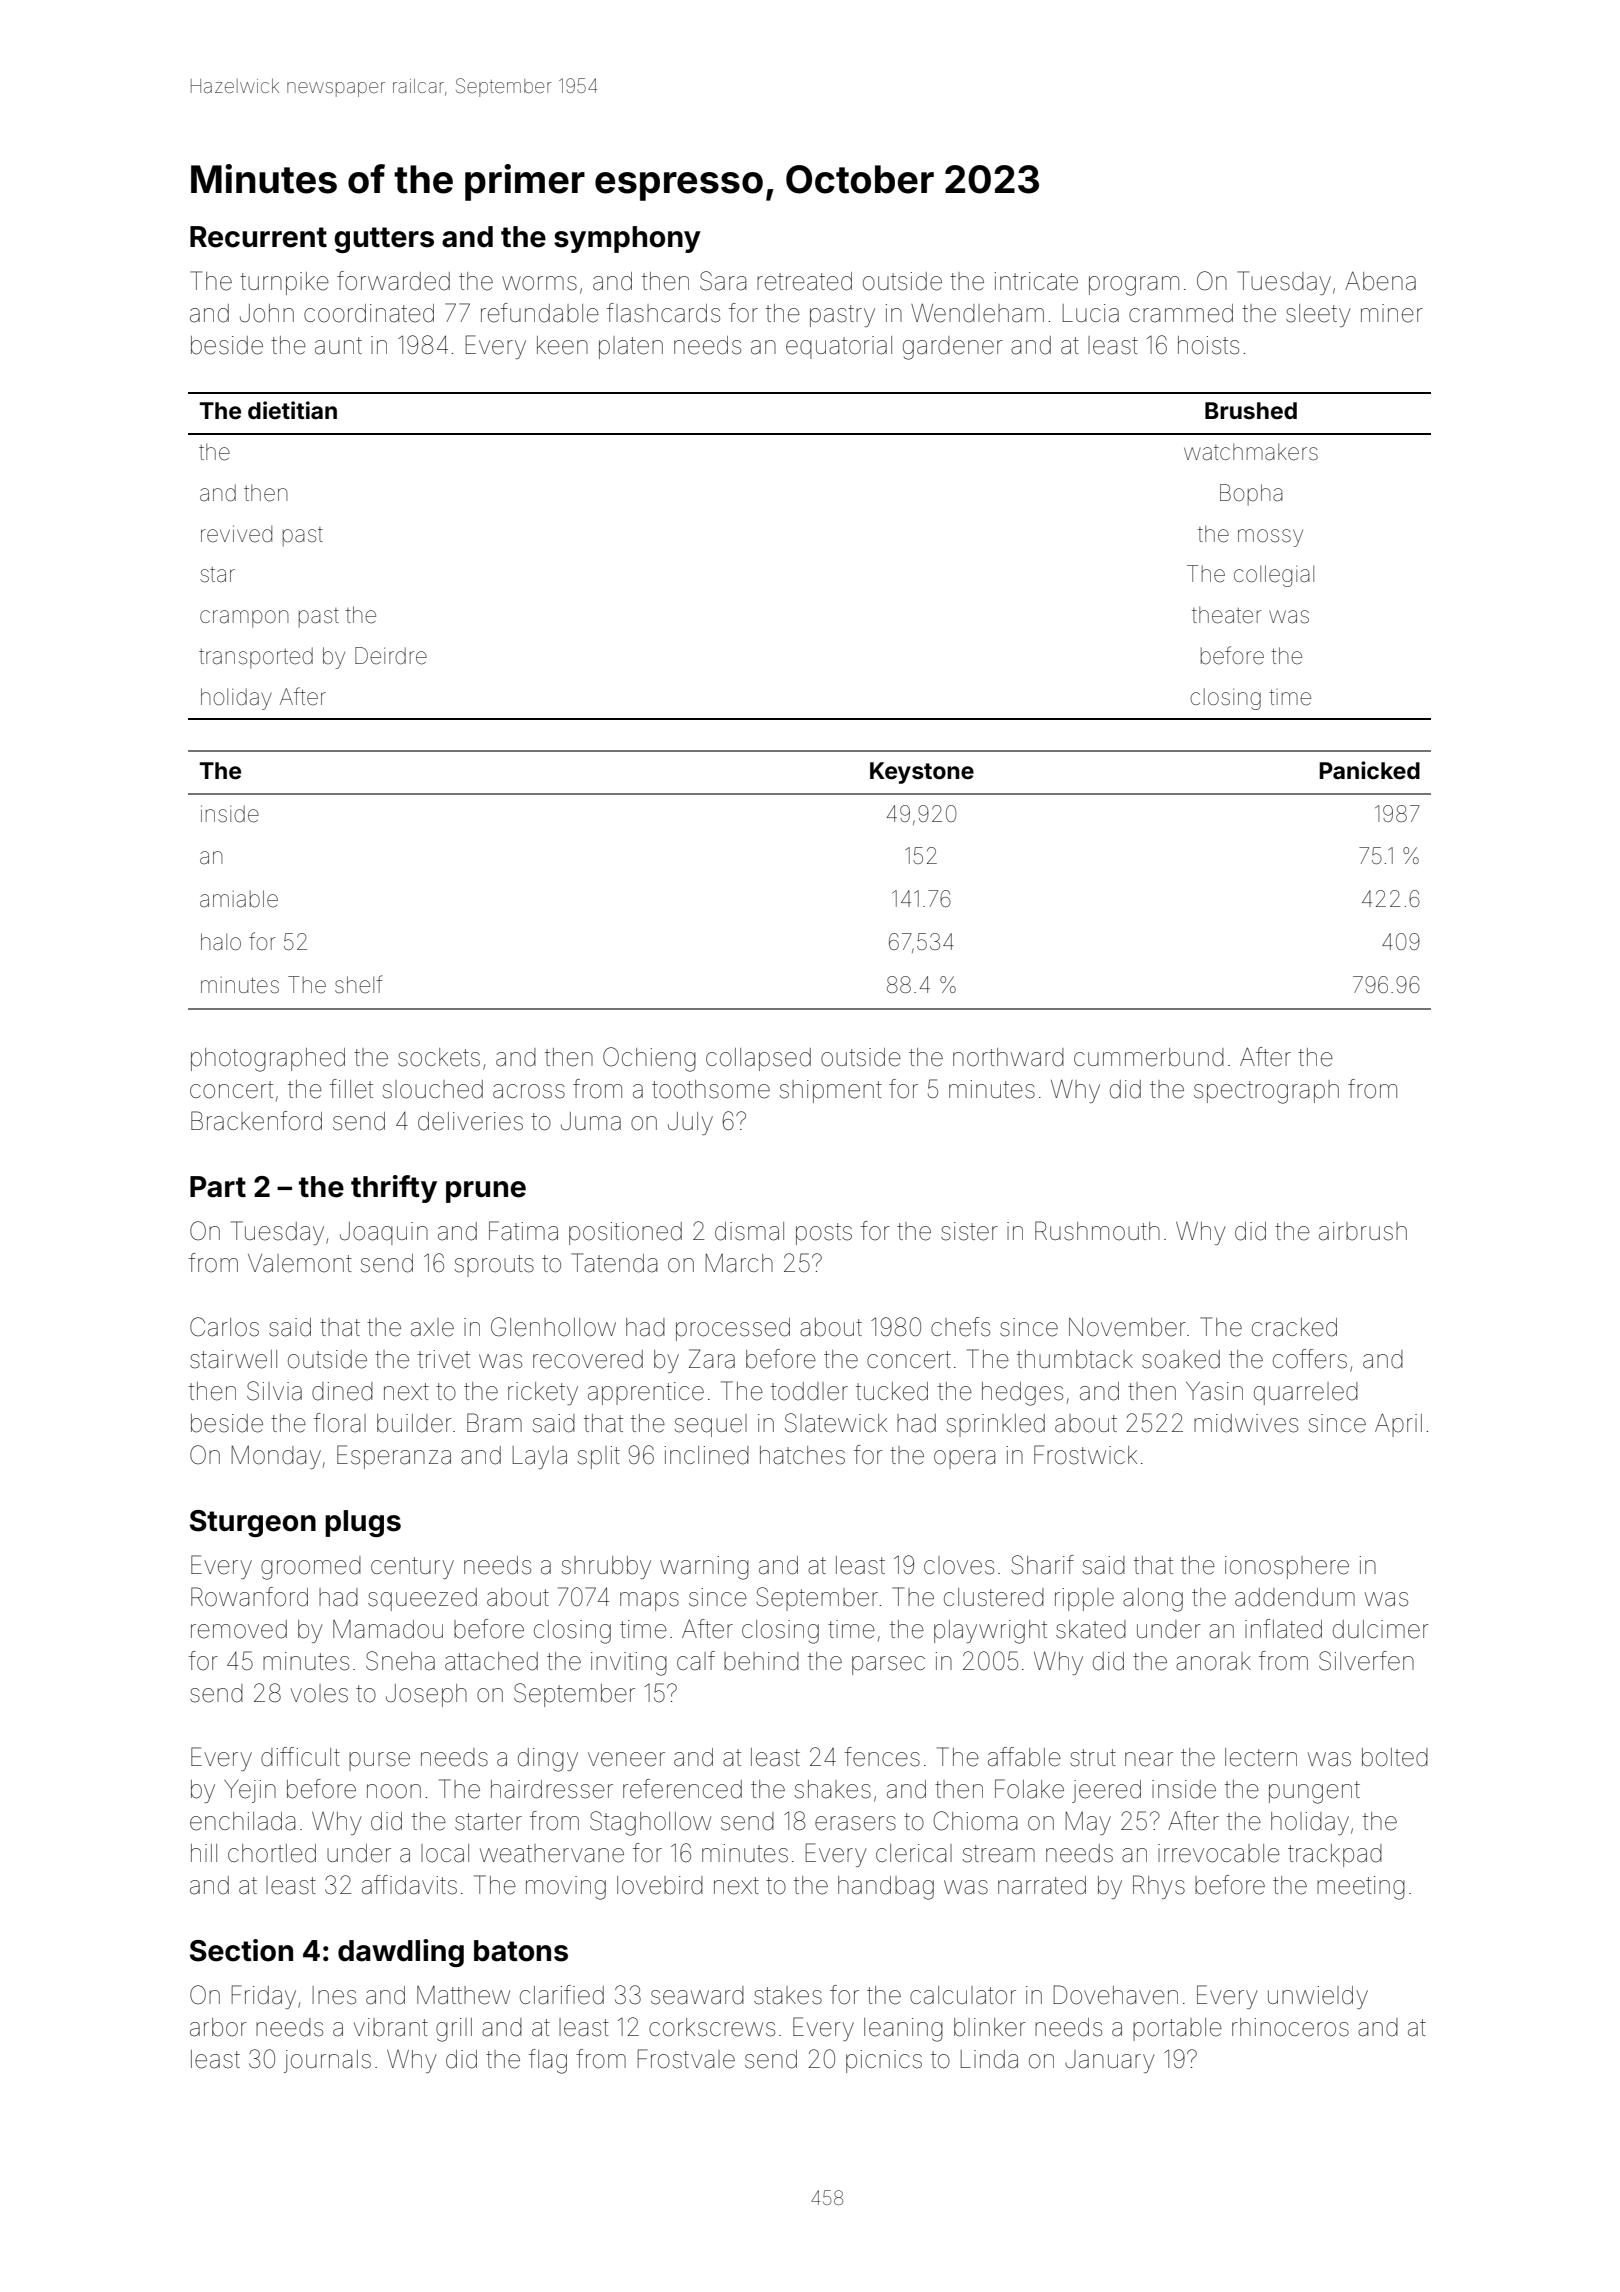 The width and height of the page is (1620, 2292). I want to click on sequel, so click(711, 1425).
